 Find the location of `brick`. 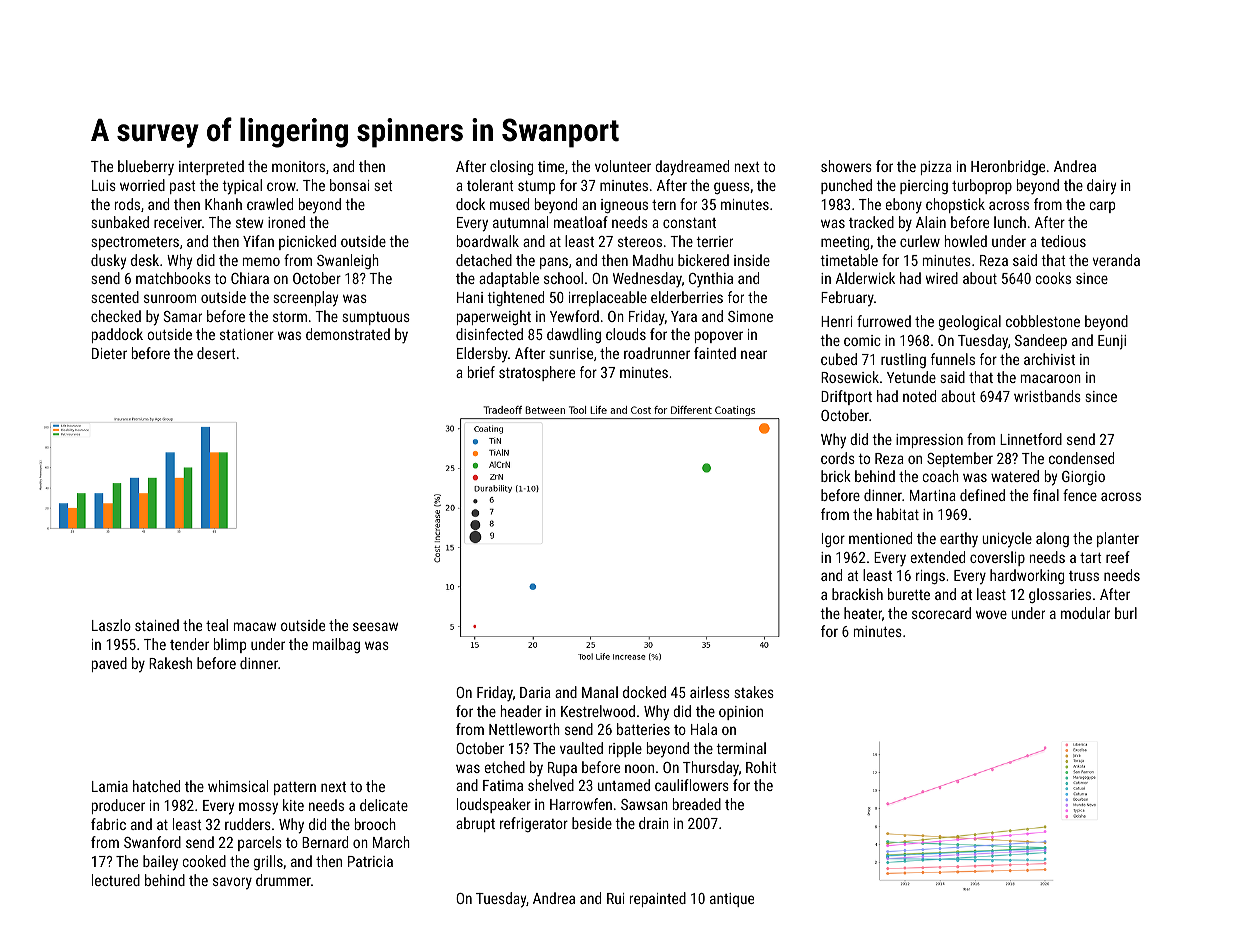

brick is located at coordinates (836, 476).
